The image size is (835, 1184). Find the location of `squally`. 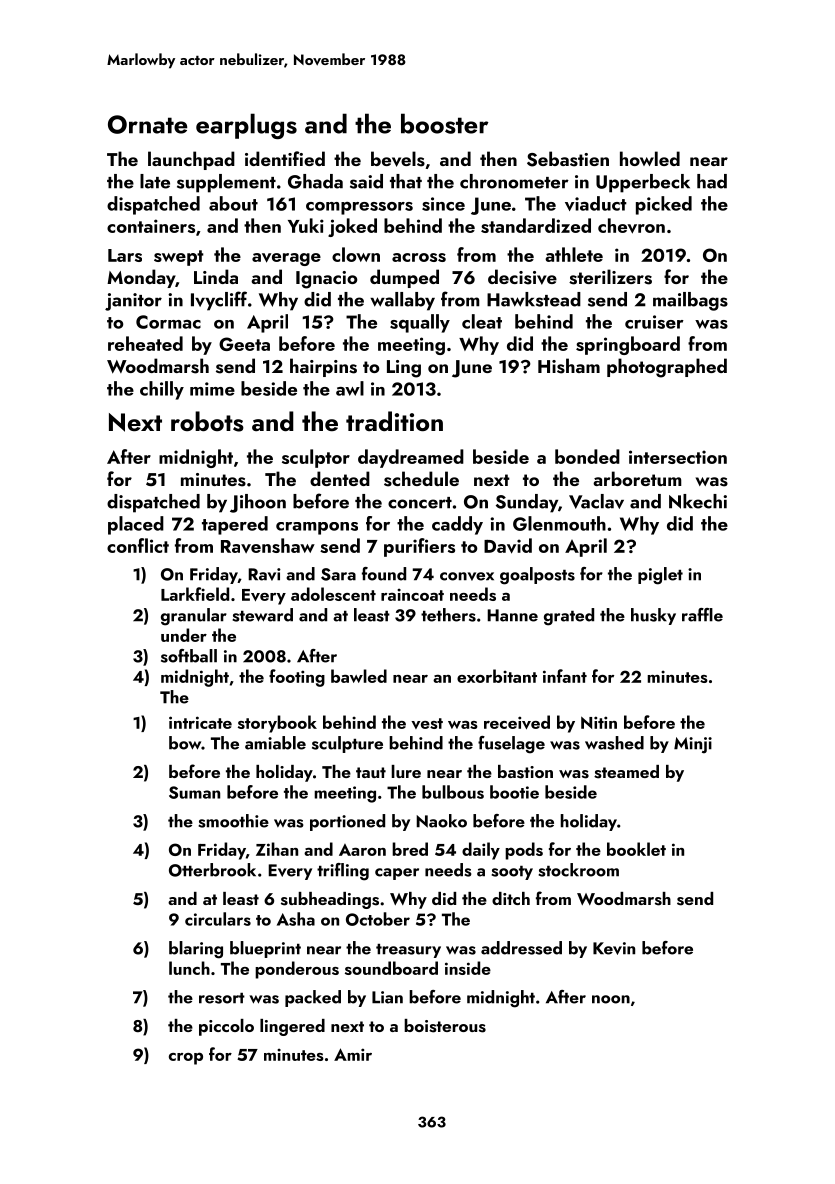

squally is located at coordinates (420, 323).
